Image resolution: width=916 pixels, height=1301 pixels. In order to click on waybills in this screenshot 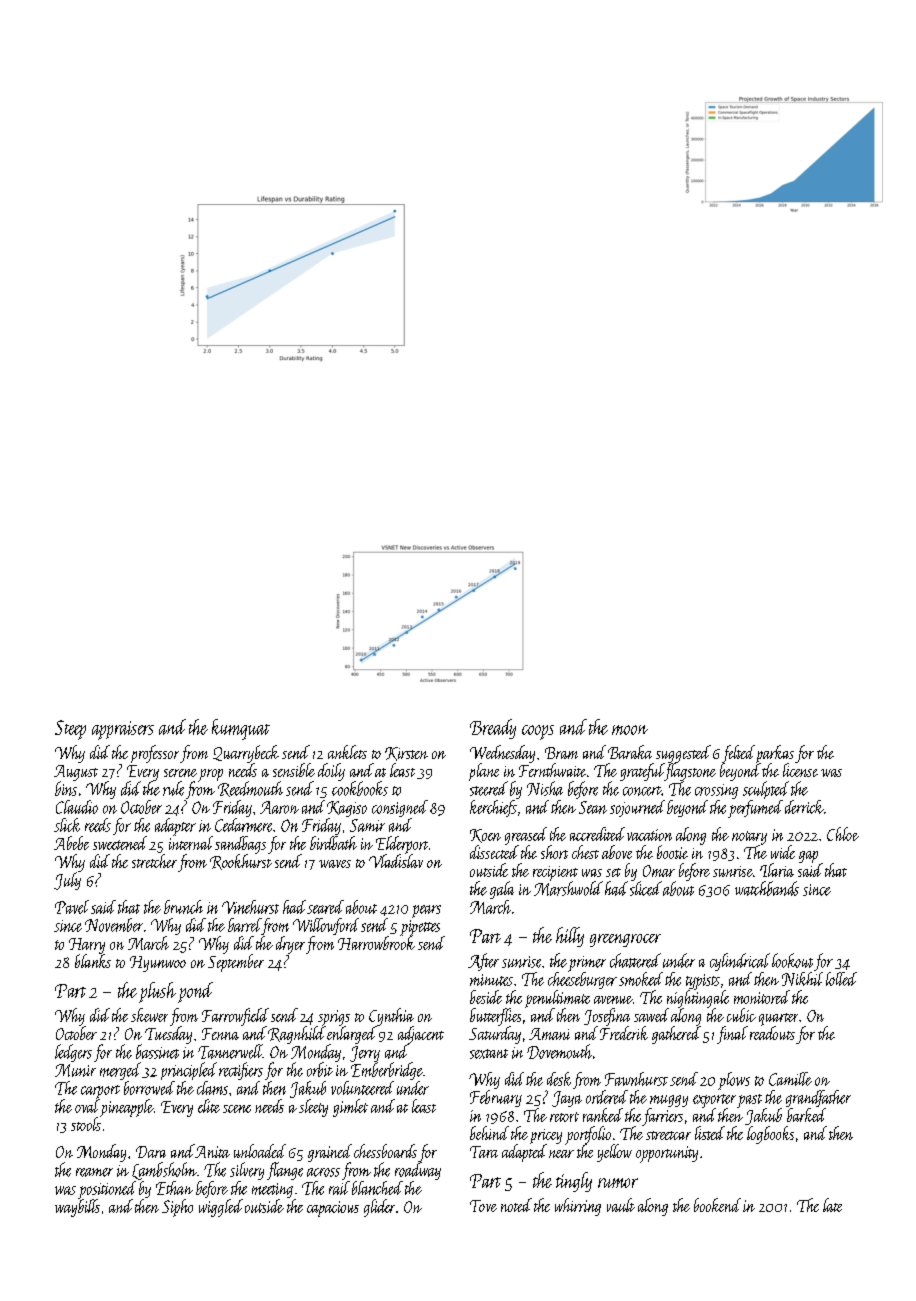, I will do `click(77, 1208)`.
